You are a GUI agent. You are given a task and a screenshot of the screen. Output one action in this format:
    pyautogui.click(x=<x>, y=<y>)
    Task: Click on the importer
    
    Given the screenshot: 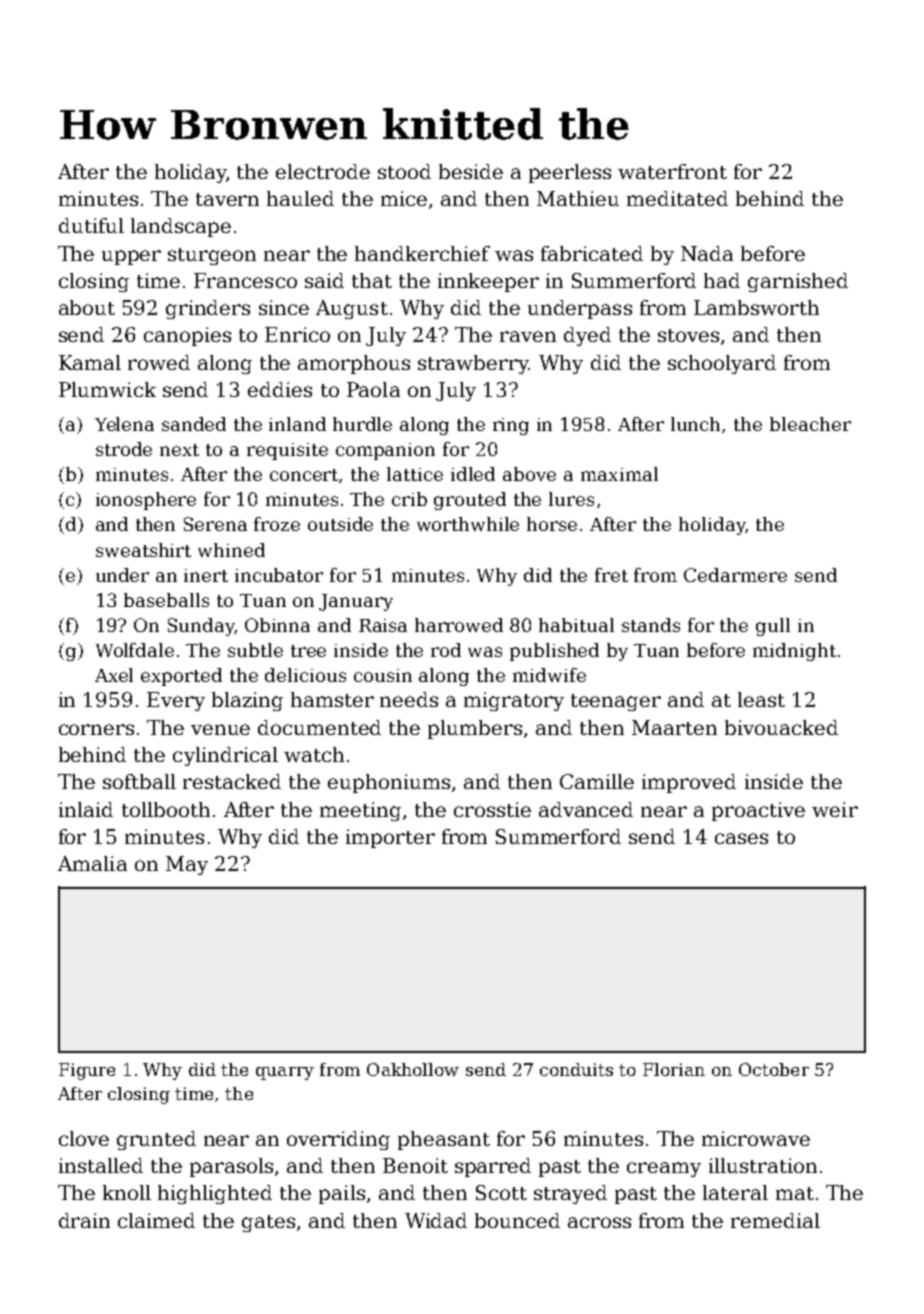 What is the action you would take?
    pyautogui.click(x=390, y=838)
